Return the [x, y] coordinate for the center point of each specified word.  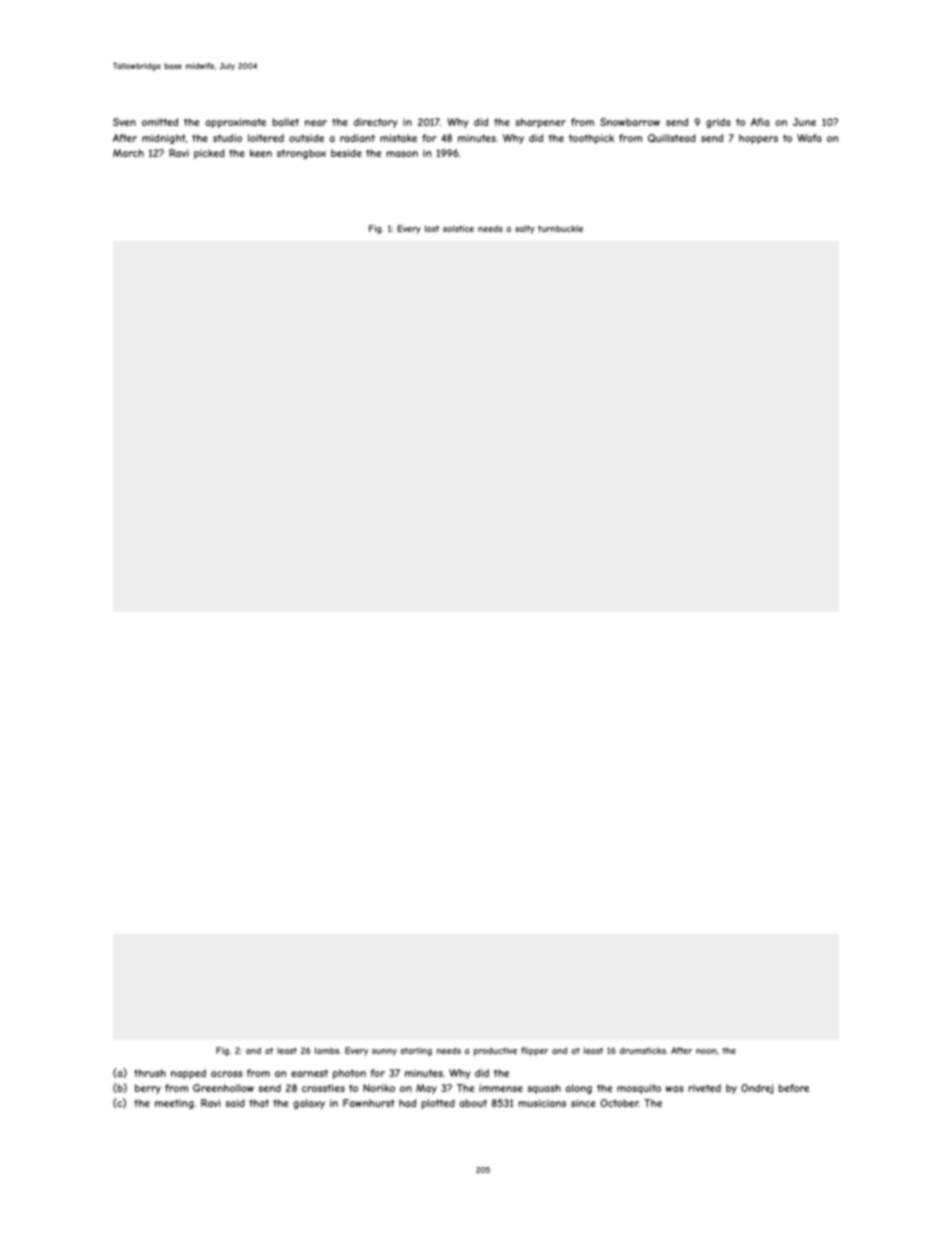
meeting [174, 1104]
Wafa [809, 138]
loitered [266, 138]
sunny [384, 1052]
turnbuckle [560, 228]
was [675, 1089]
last [432, 228]
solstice [458, 228]
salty [525, 229]
